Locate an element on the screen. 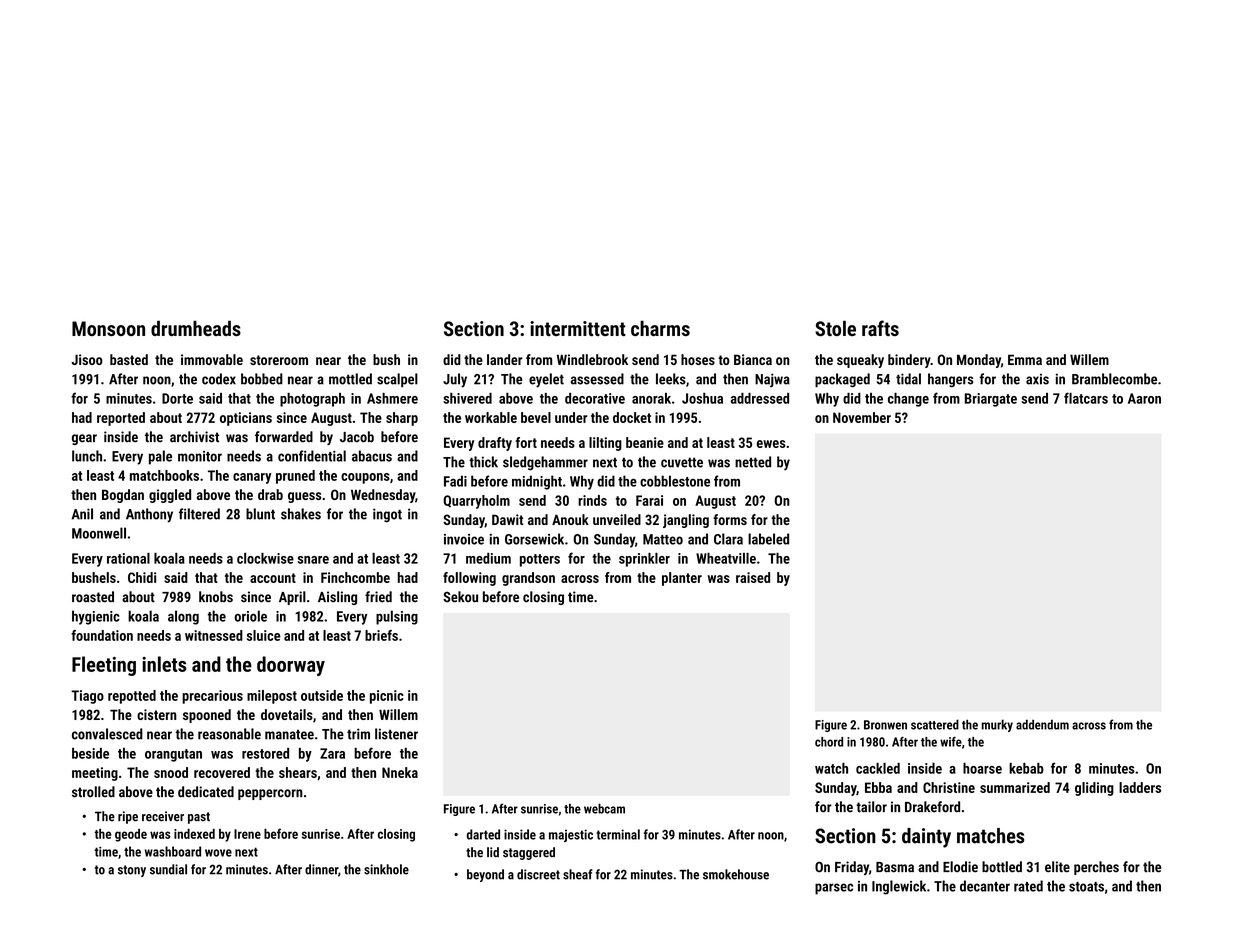 This screenshot has width=1233, height=952. rafts is located at coordinates (880, 328).
